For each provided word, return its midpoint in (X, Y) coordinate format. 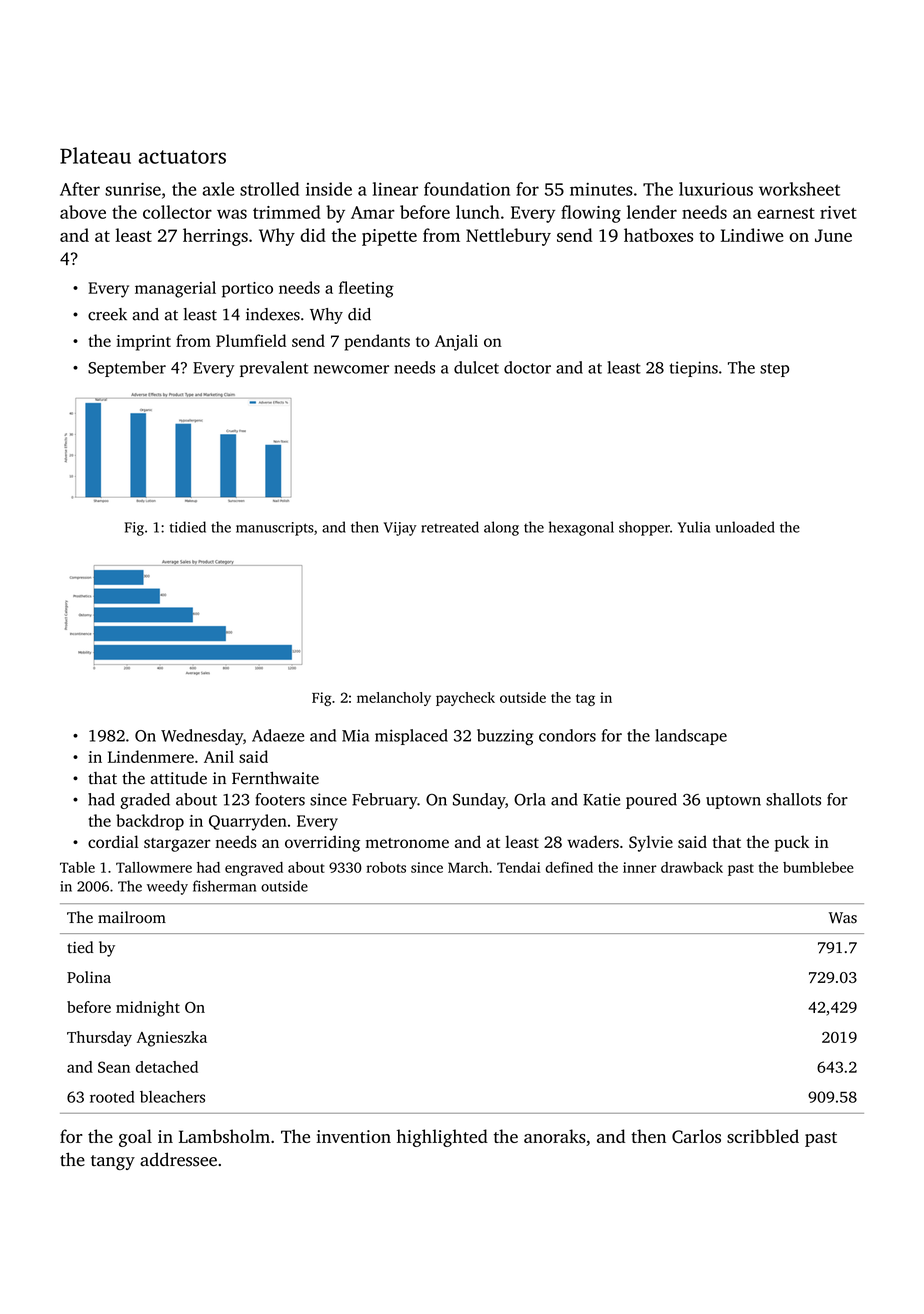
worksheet (799, 189)
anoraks (555, 1136)
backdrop (150, 822)
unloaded (745, 527)
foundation (467, 189)
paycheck (465, 699)
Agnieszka (172, 1039)
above (83, 212)
